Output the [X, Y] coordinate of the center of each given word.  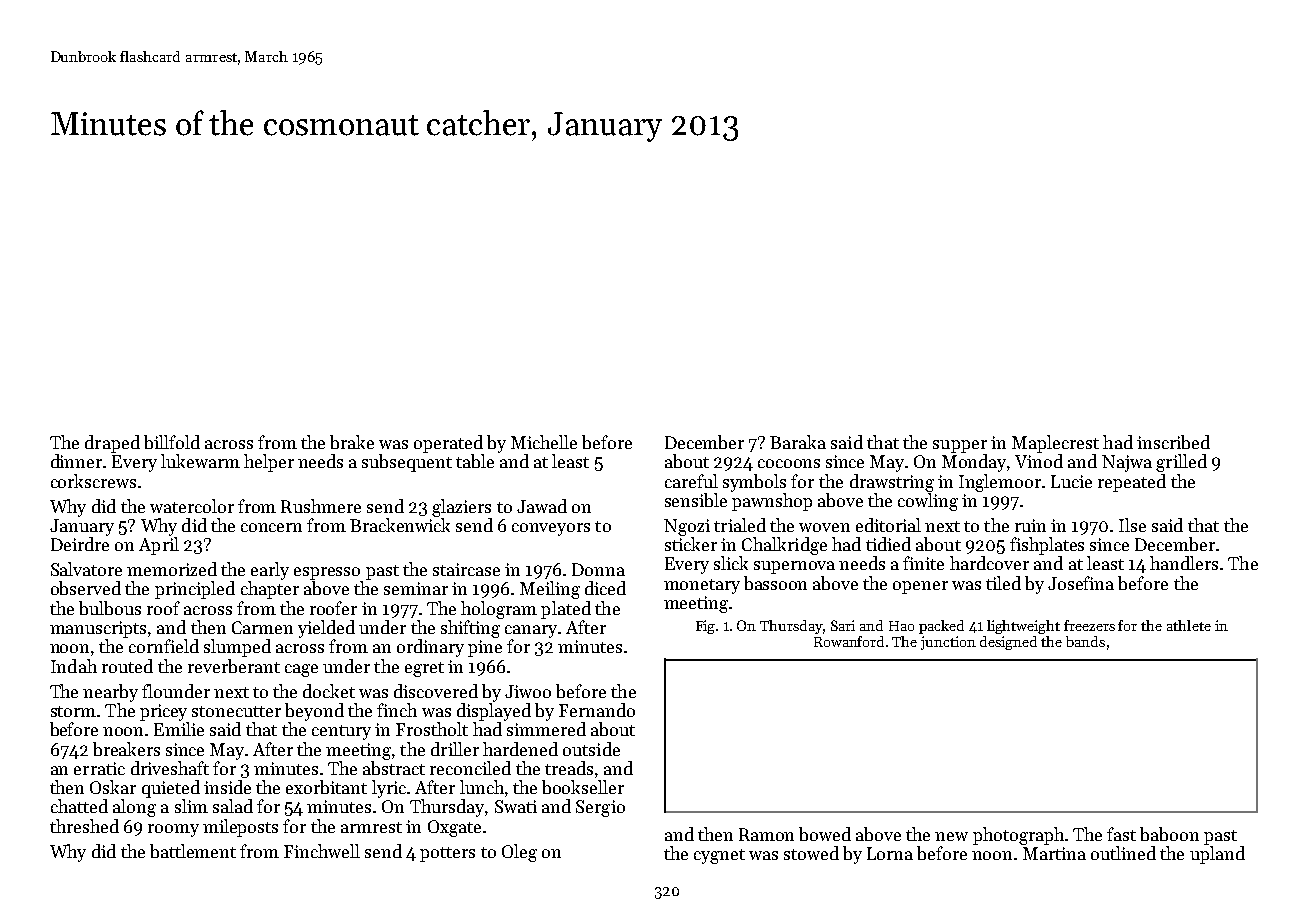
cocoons [789, 463]
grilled [1181, 463]
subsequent [407, 463]
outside [591, 749]
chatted [79, 806]
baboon [1169, 834]
